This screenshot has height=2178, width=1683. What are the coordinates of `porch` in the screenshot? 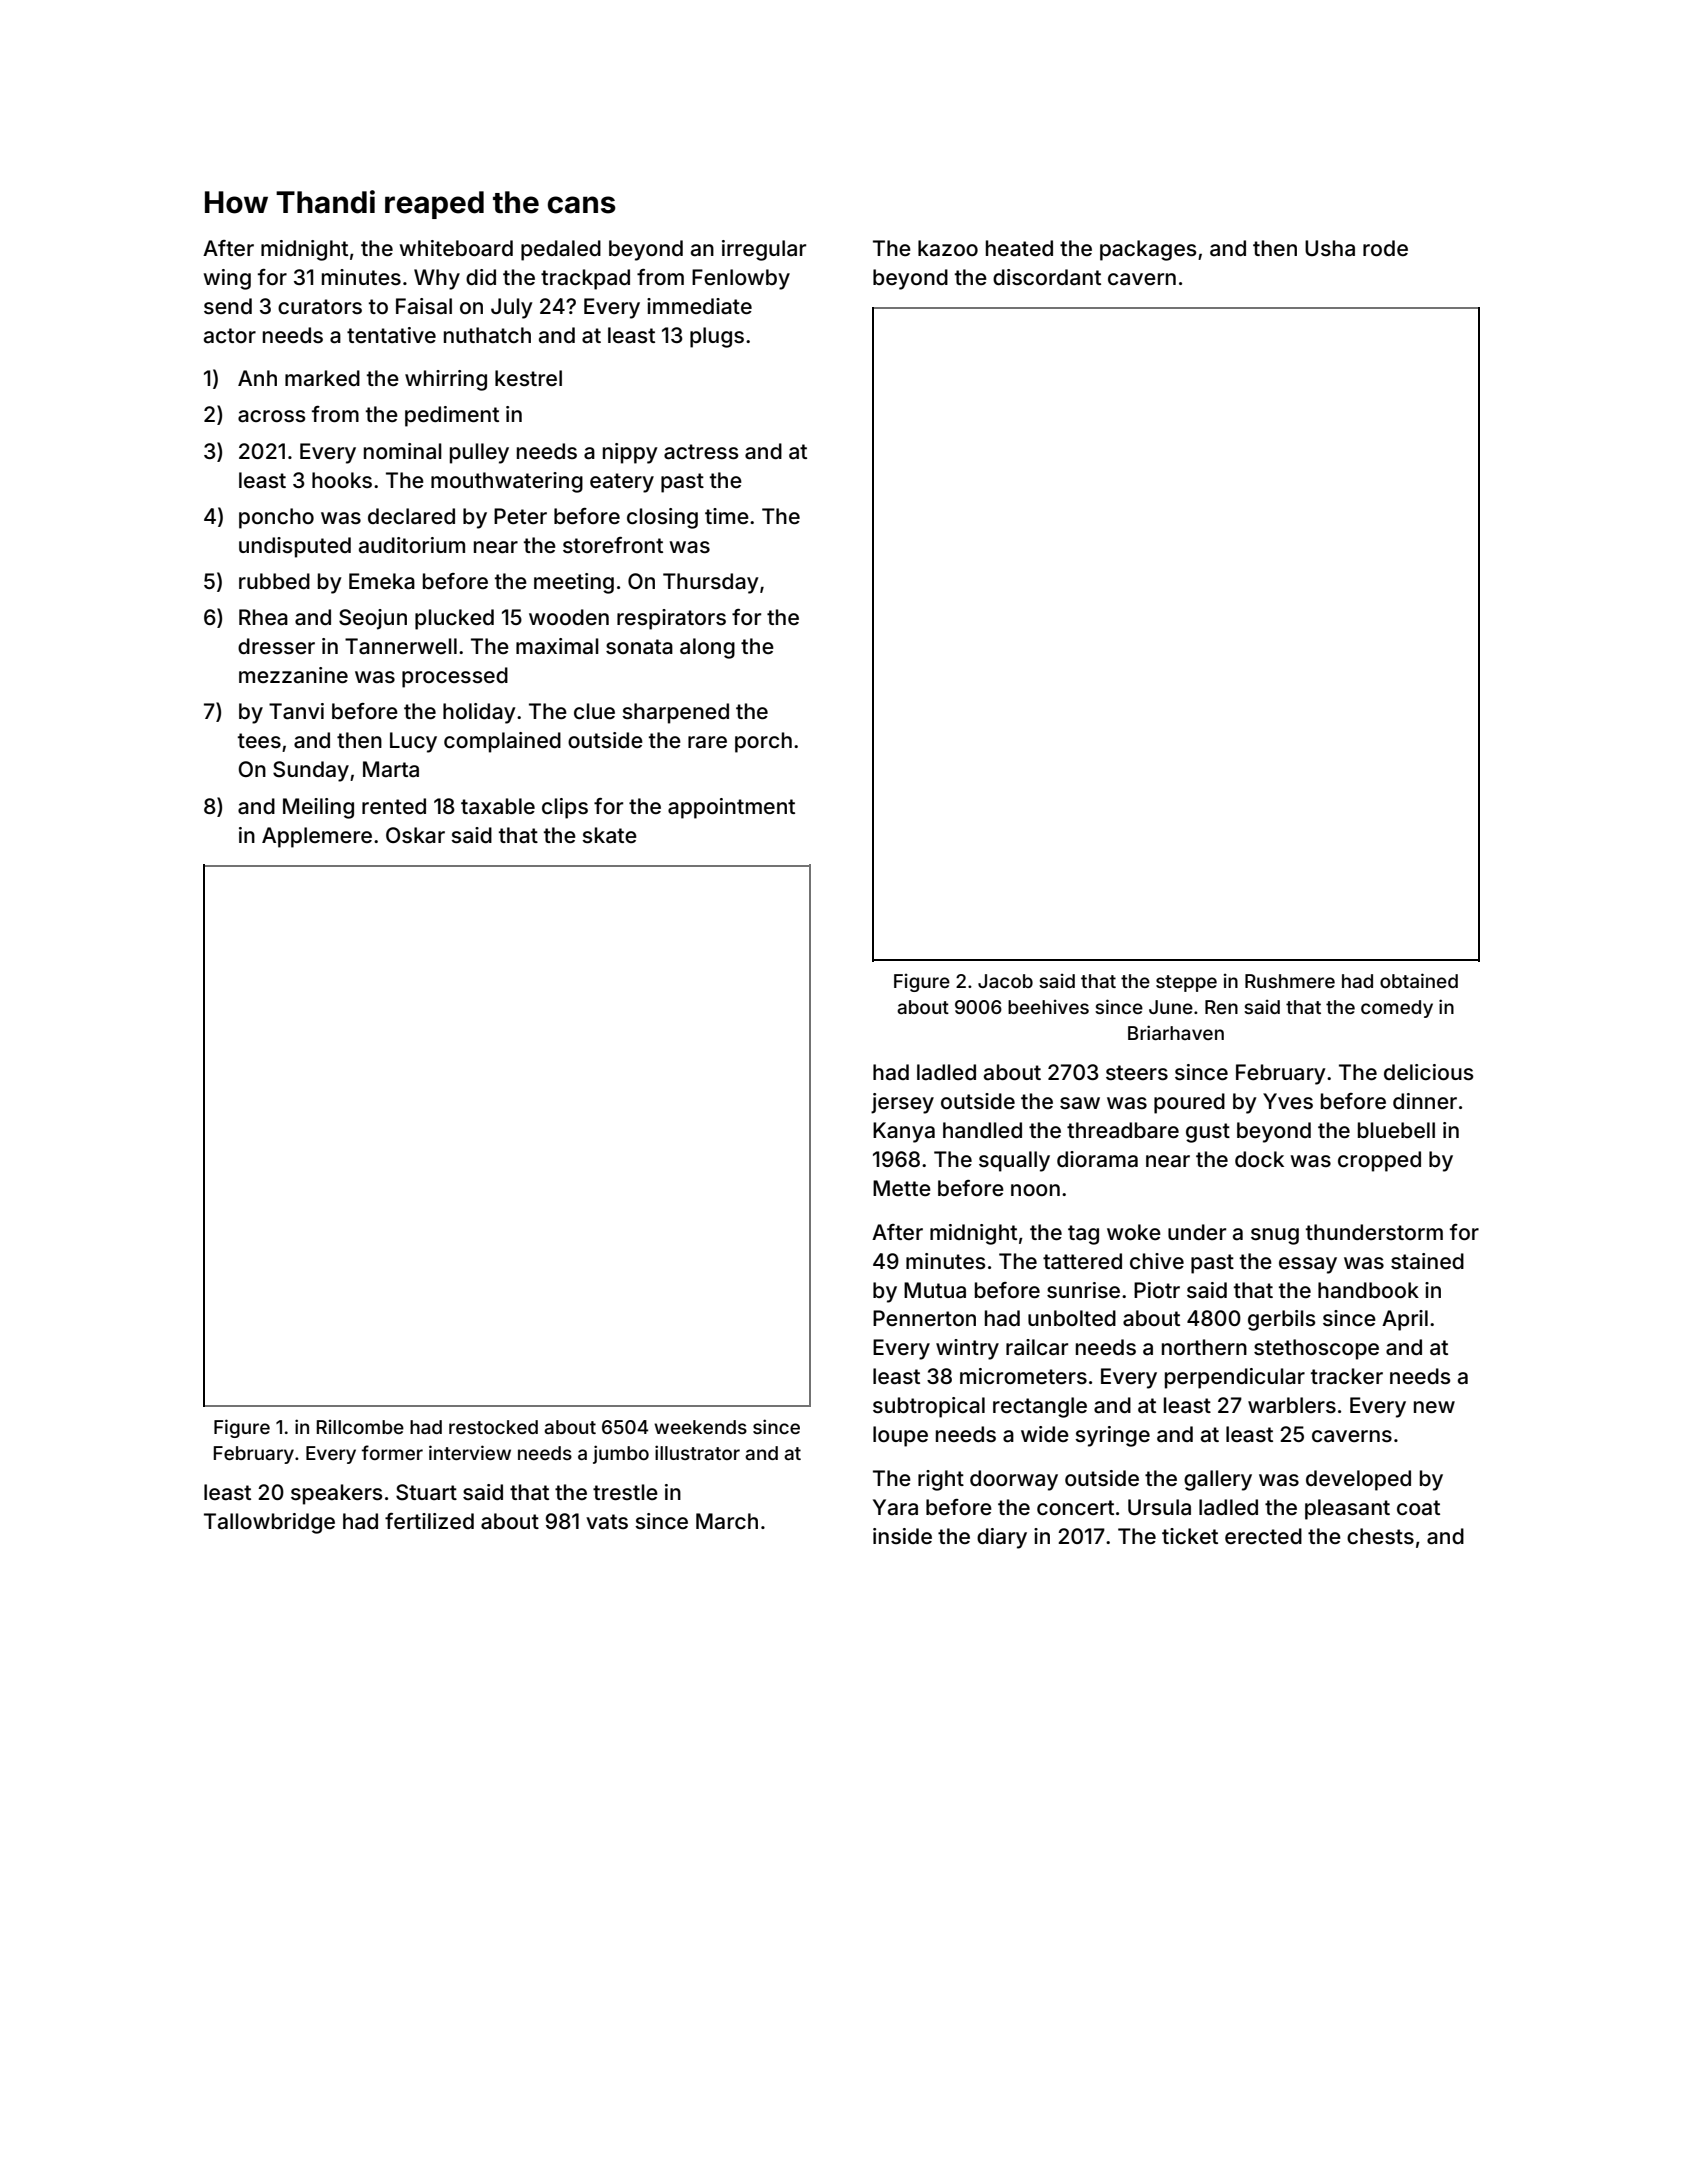 It's located at (763, 742).
